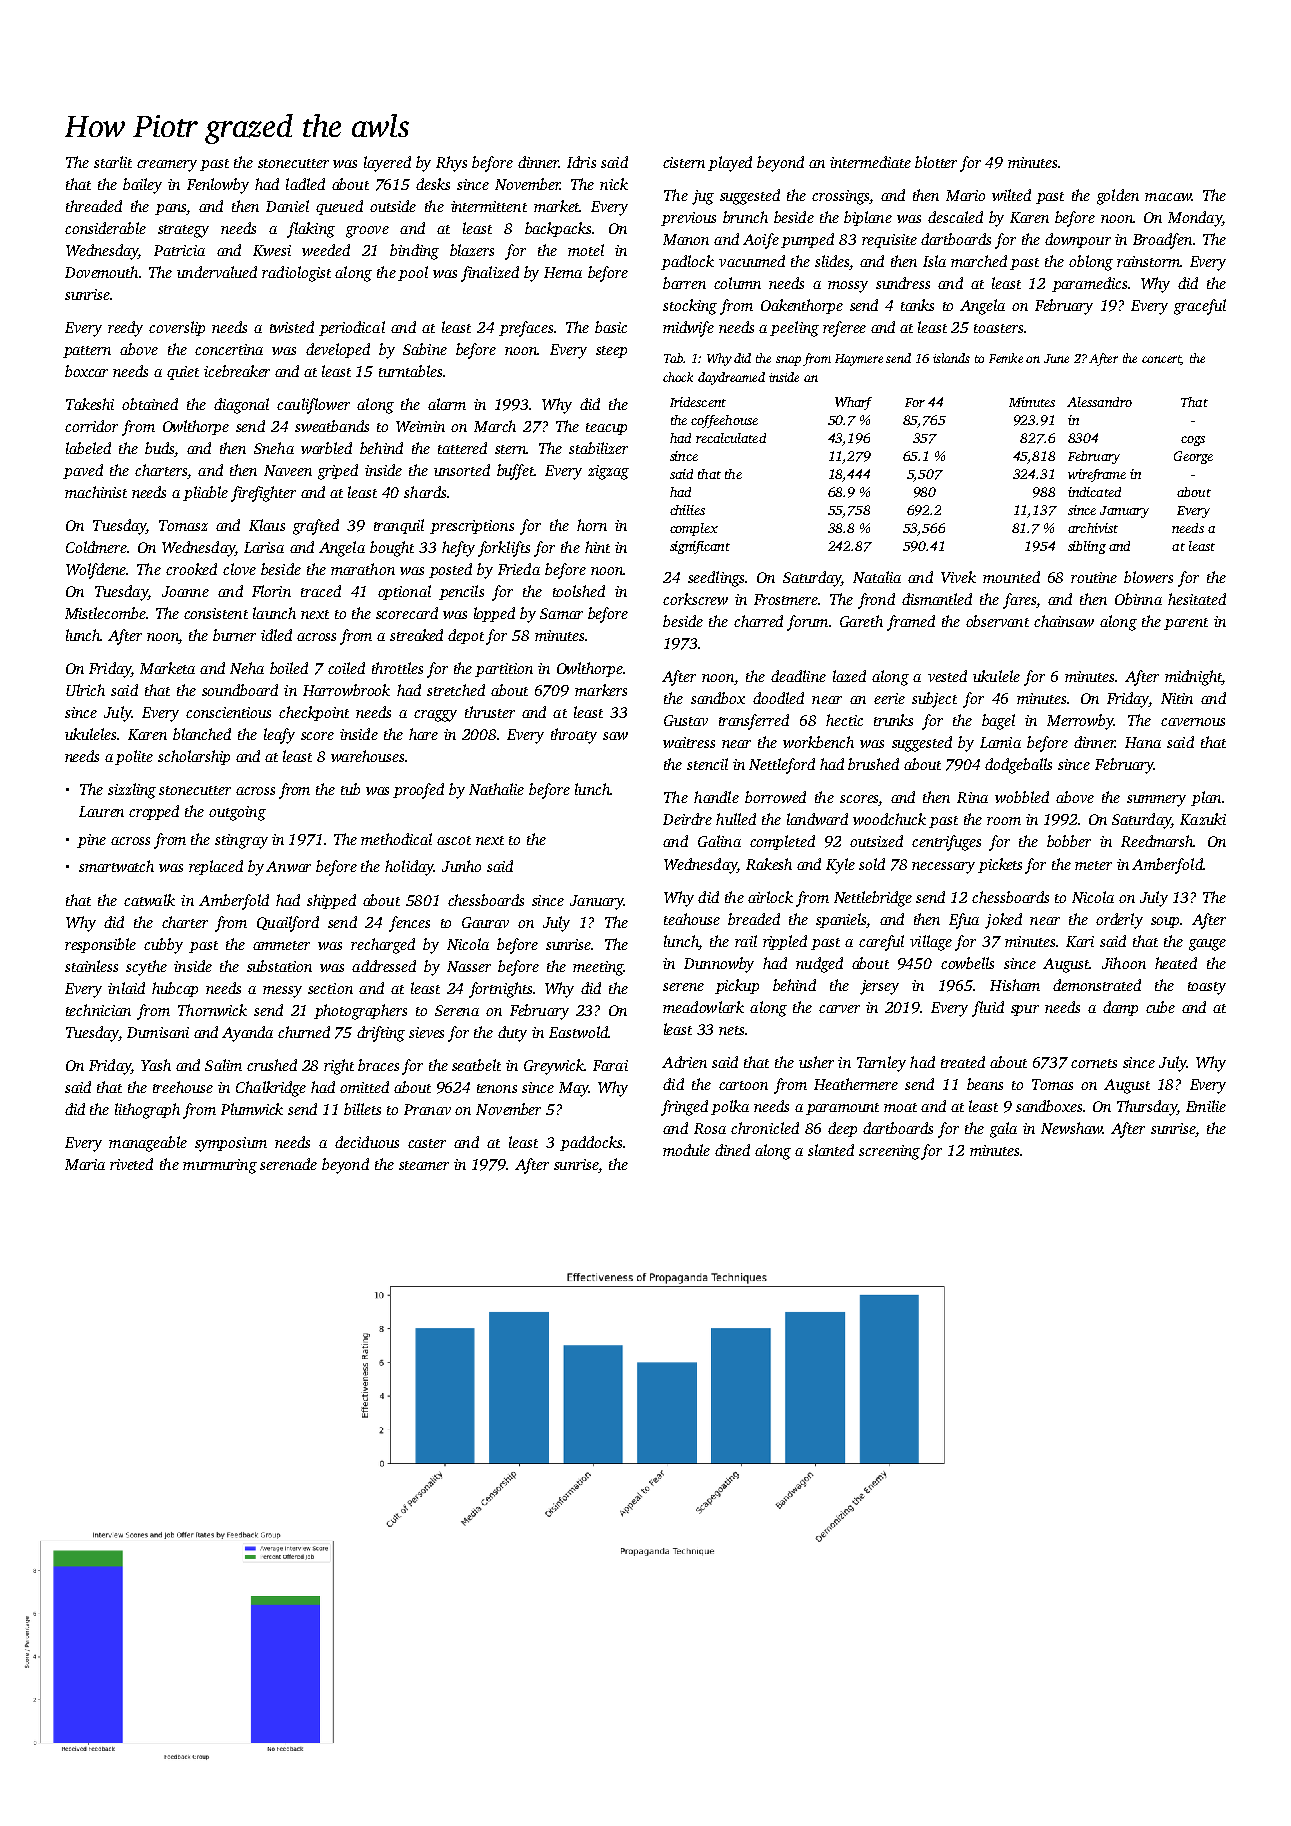  I want to click on Reedmarsh, so click(1157, 841).
